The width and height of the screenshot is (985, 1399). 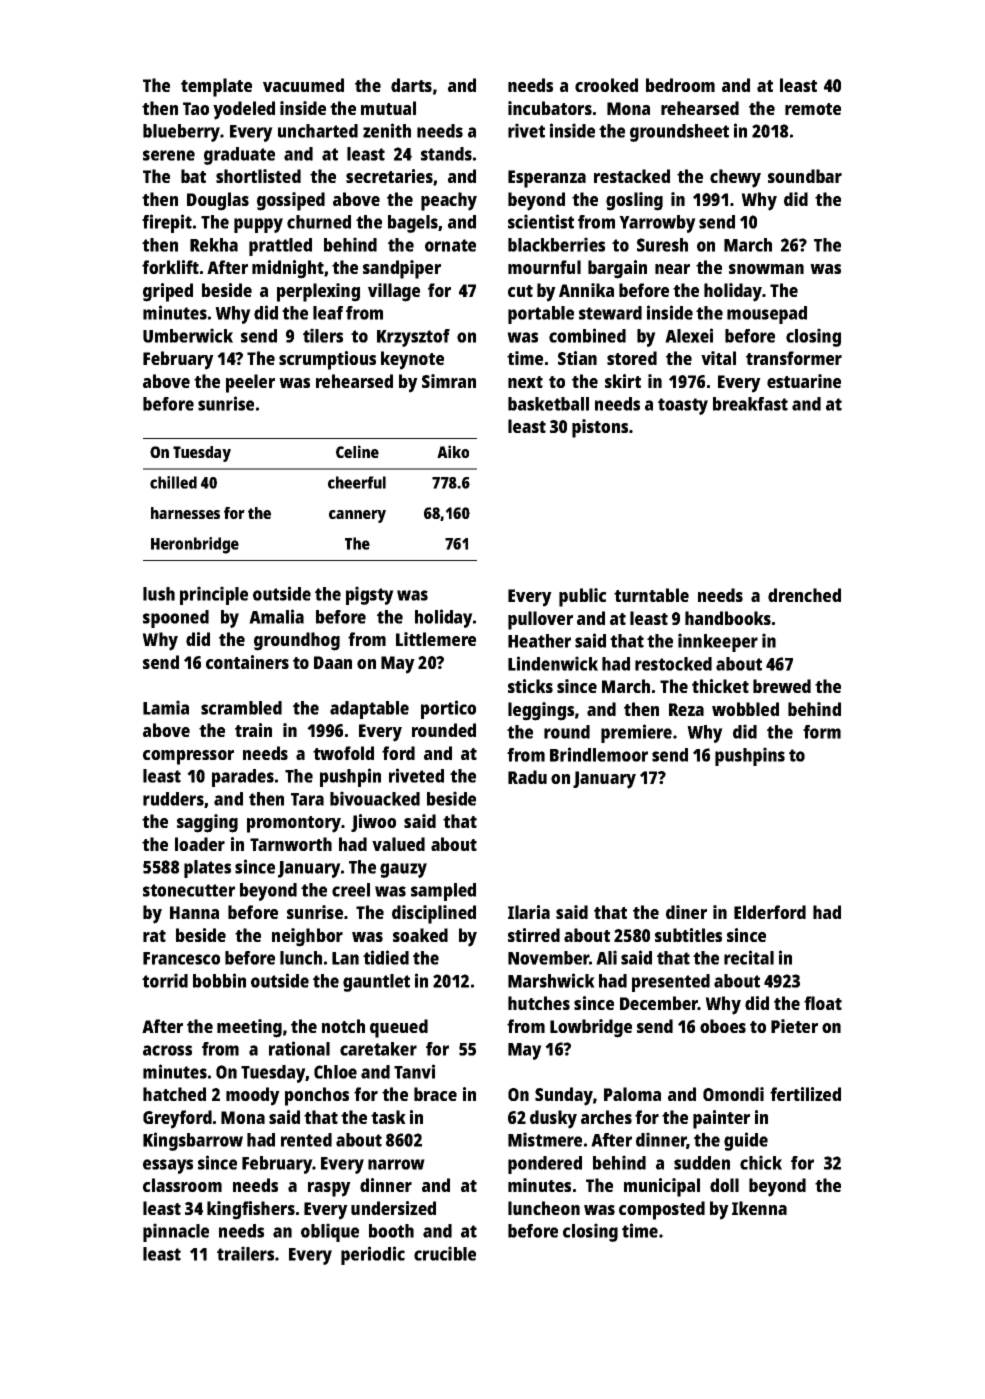 What do you see at coordinates (176, 1232) in the screenshot?
I see `pinnacle` at bounding box center [176, 1232].
